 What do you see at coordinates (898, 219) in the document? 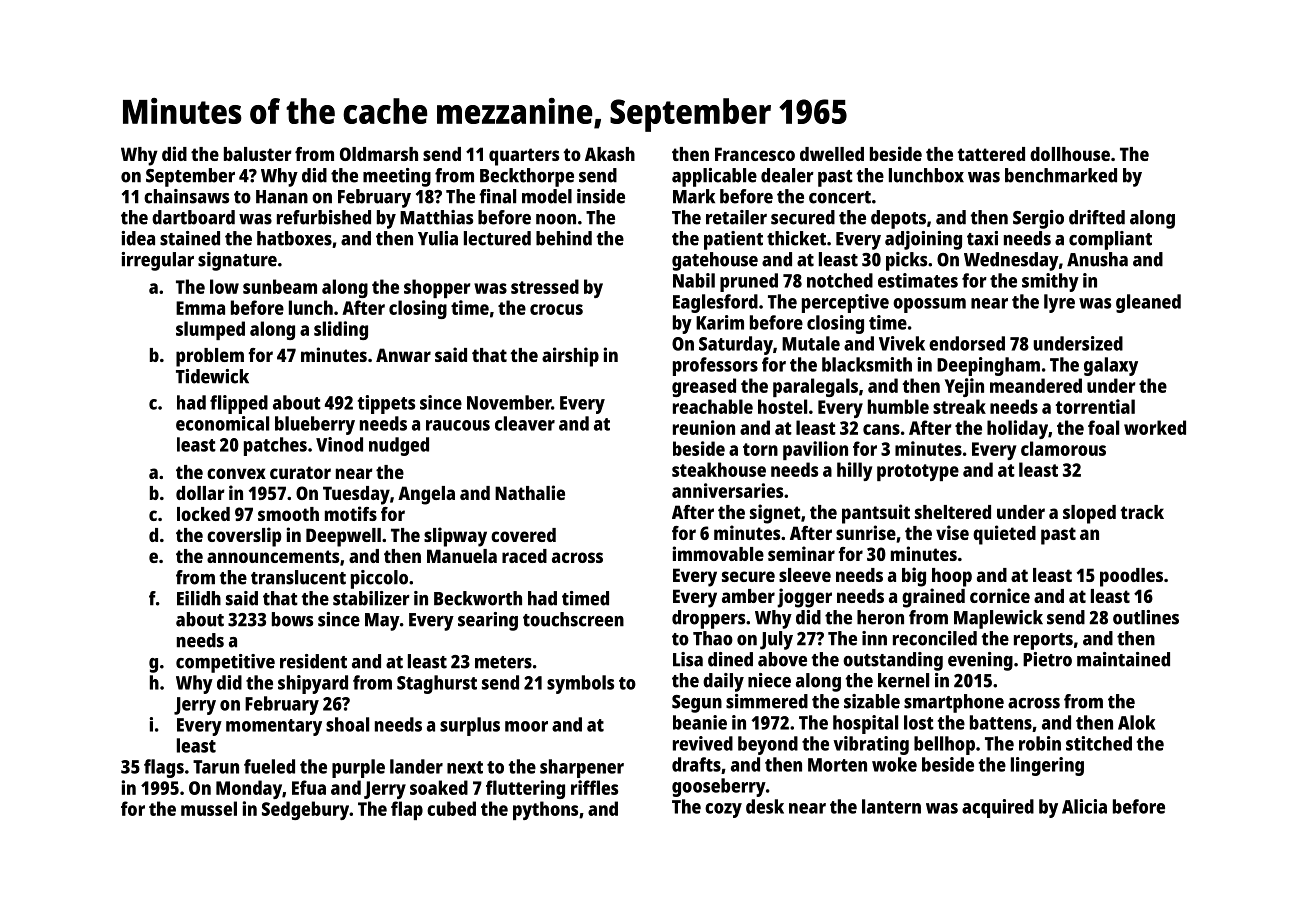
I see `depots` at bounding box center [898, 219].
